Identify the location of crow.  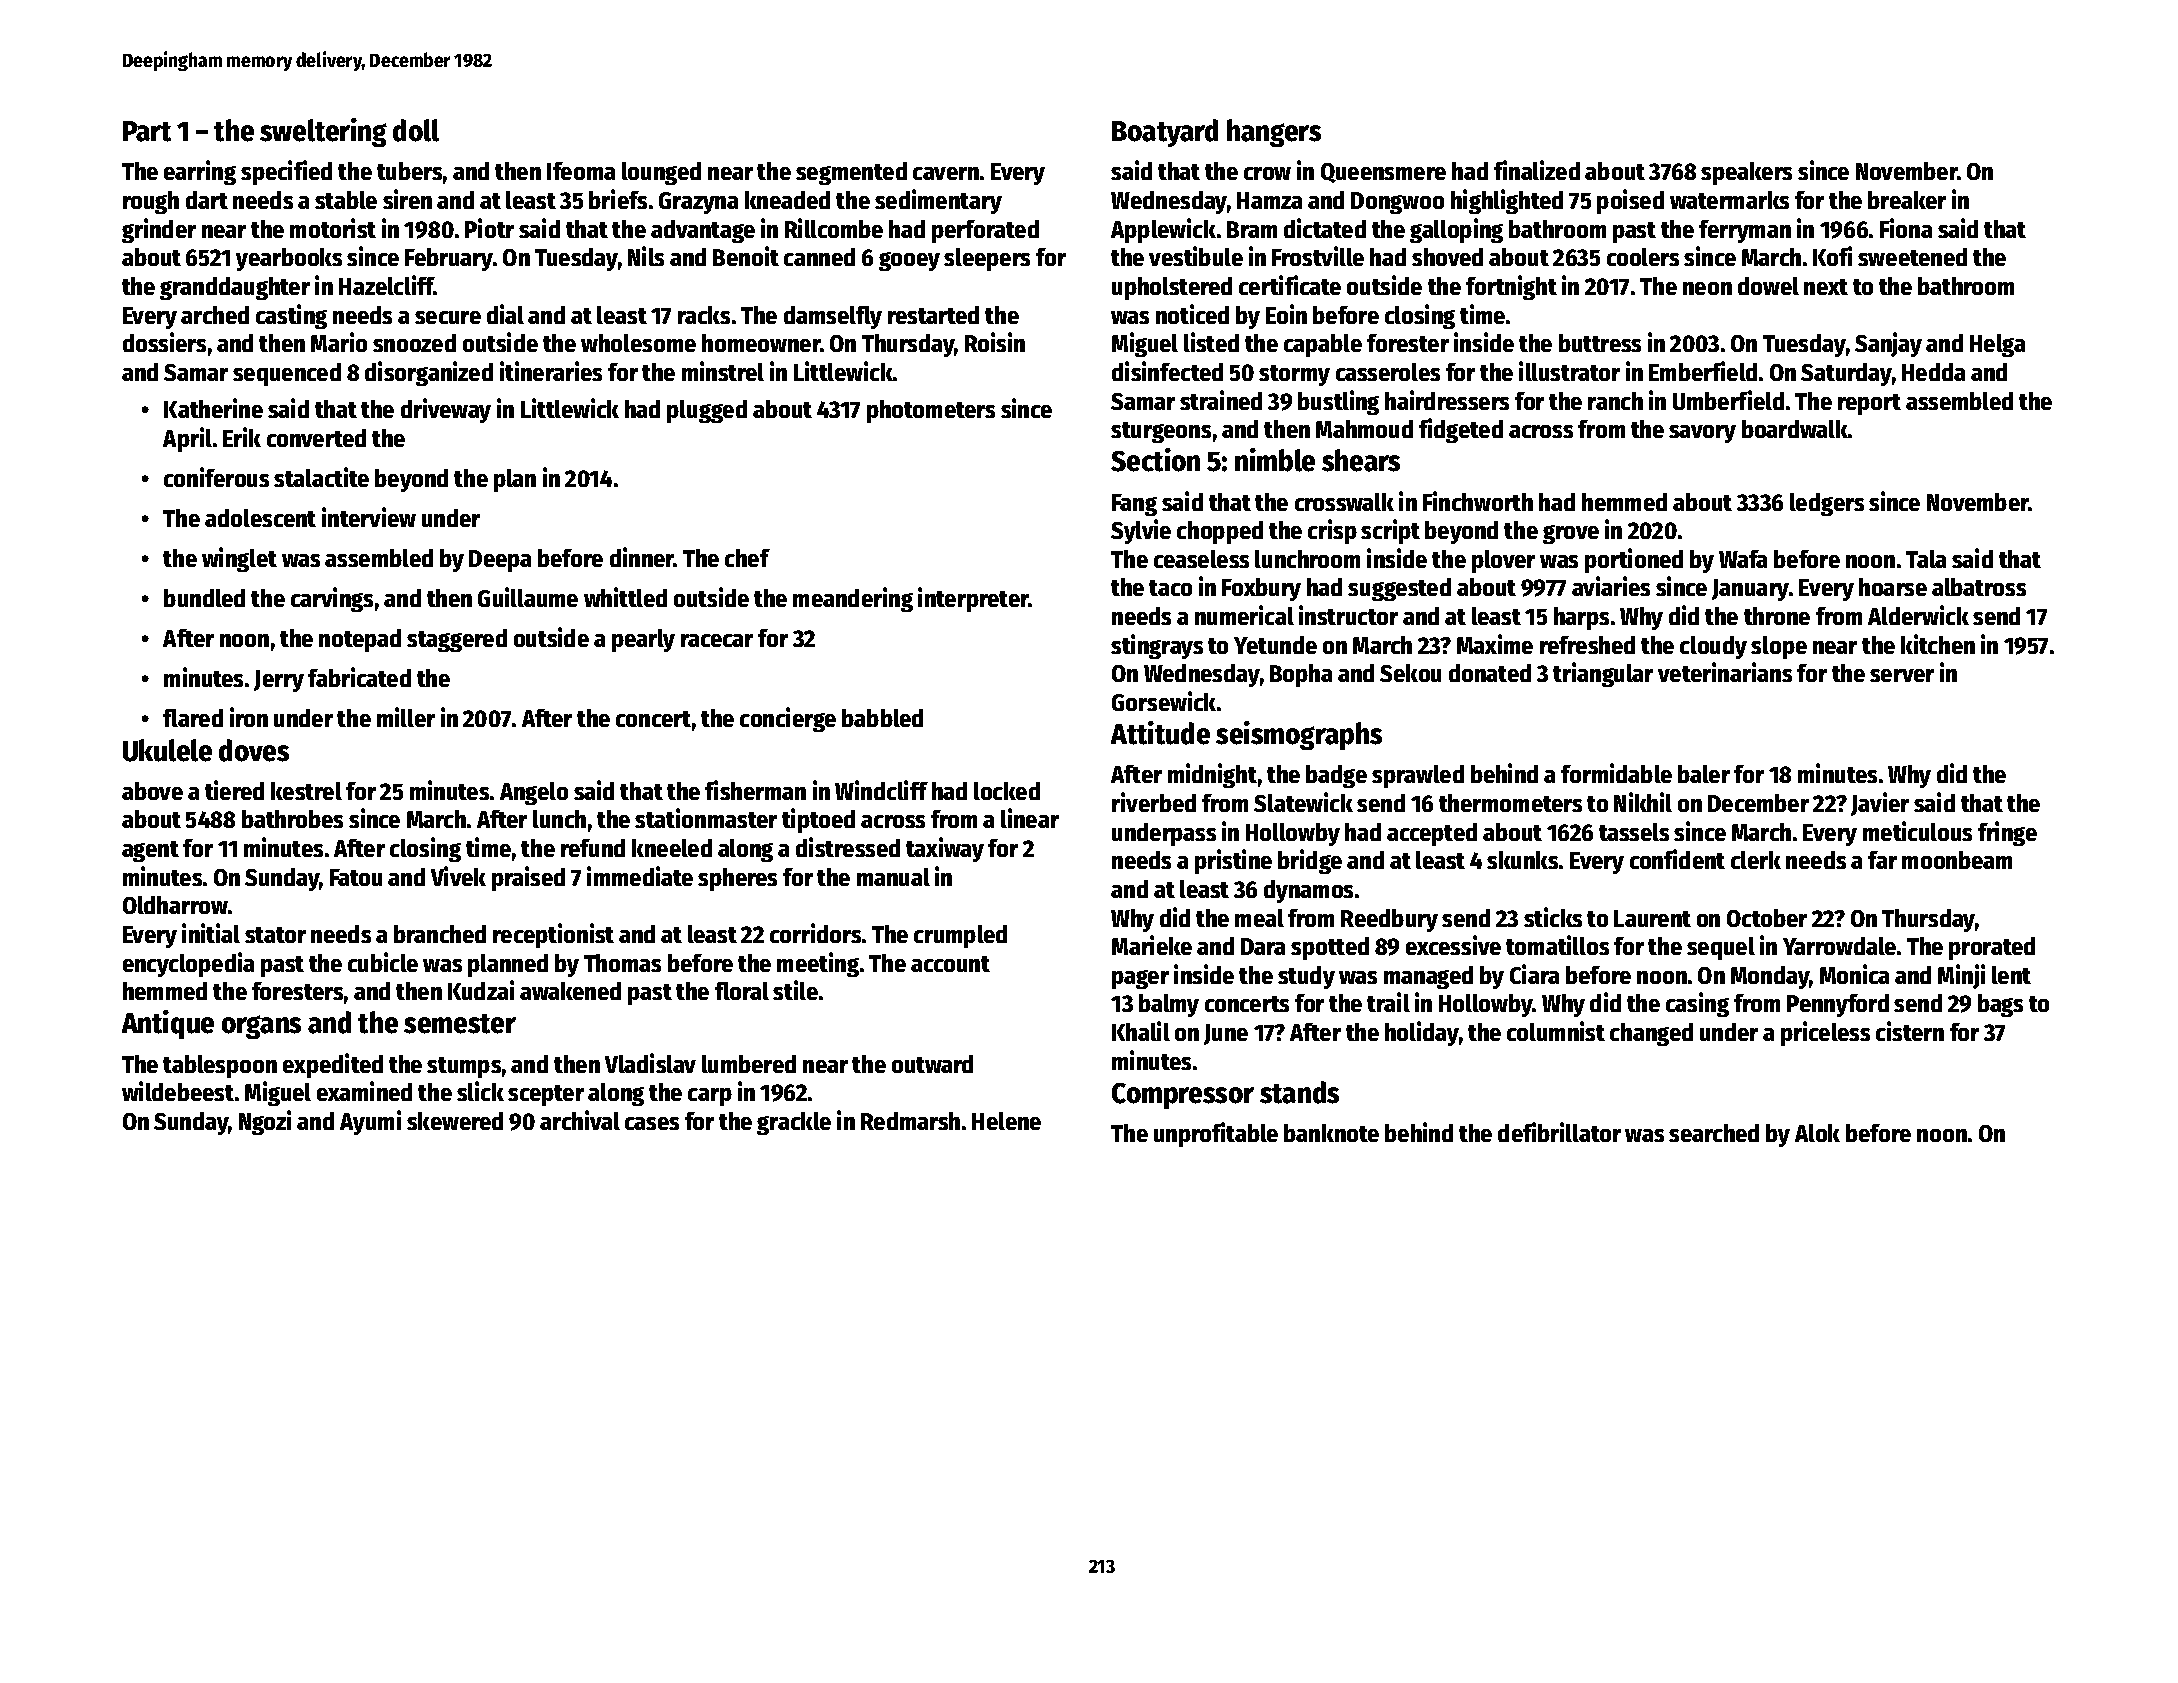
(1267, 173).
